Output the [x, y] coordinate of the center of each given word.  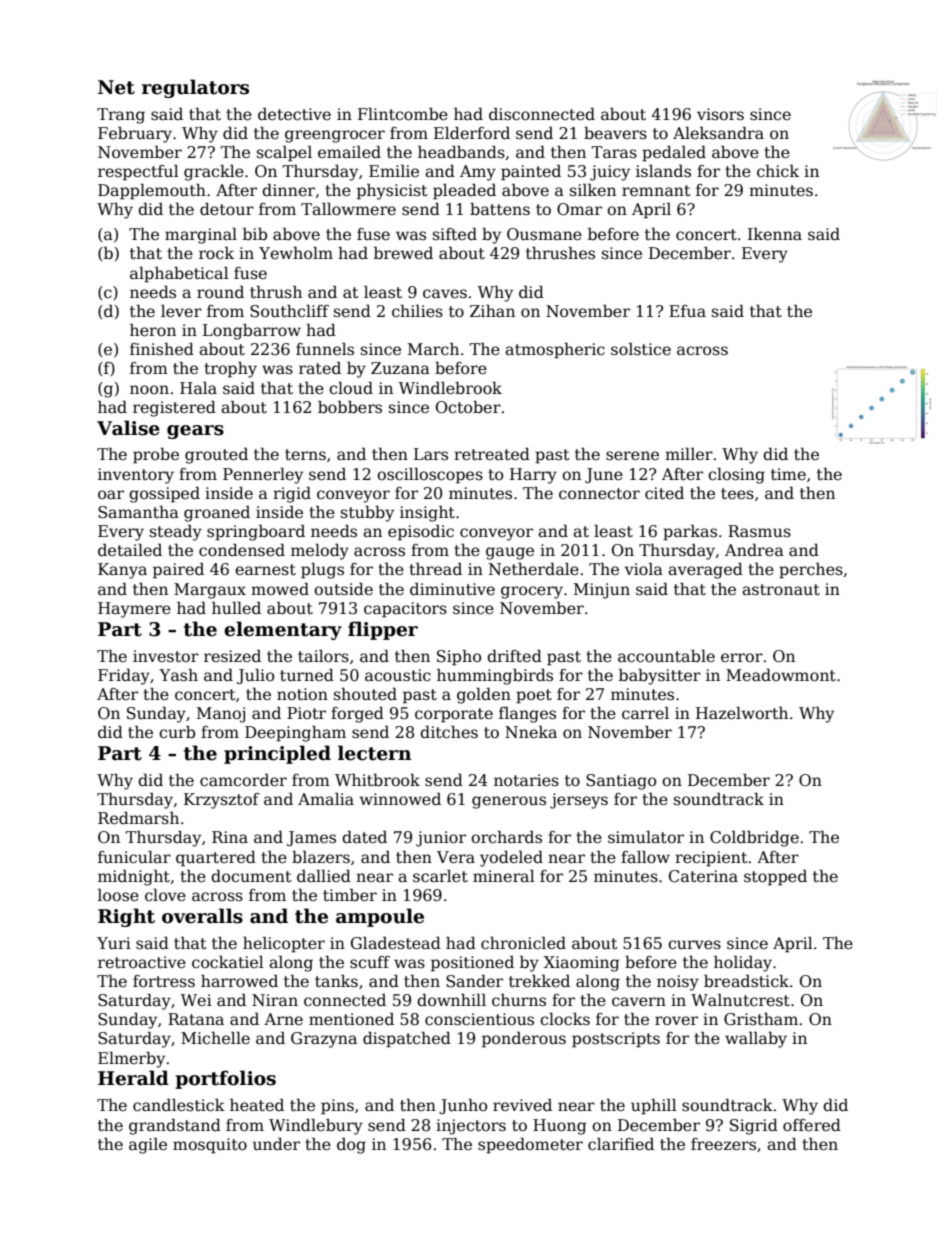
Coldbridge [754, 838]
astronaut [781, 590]
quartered [216, 858]
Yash [178, 675]
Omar [579, 209]
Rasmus [759, 531]
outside [343, 589]
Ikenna [775, 234]
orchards [506, 836]
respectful [138, 172]
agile [148, 1146]
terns [305, 455]
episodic [421, 532]
